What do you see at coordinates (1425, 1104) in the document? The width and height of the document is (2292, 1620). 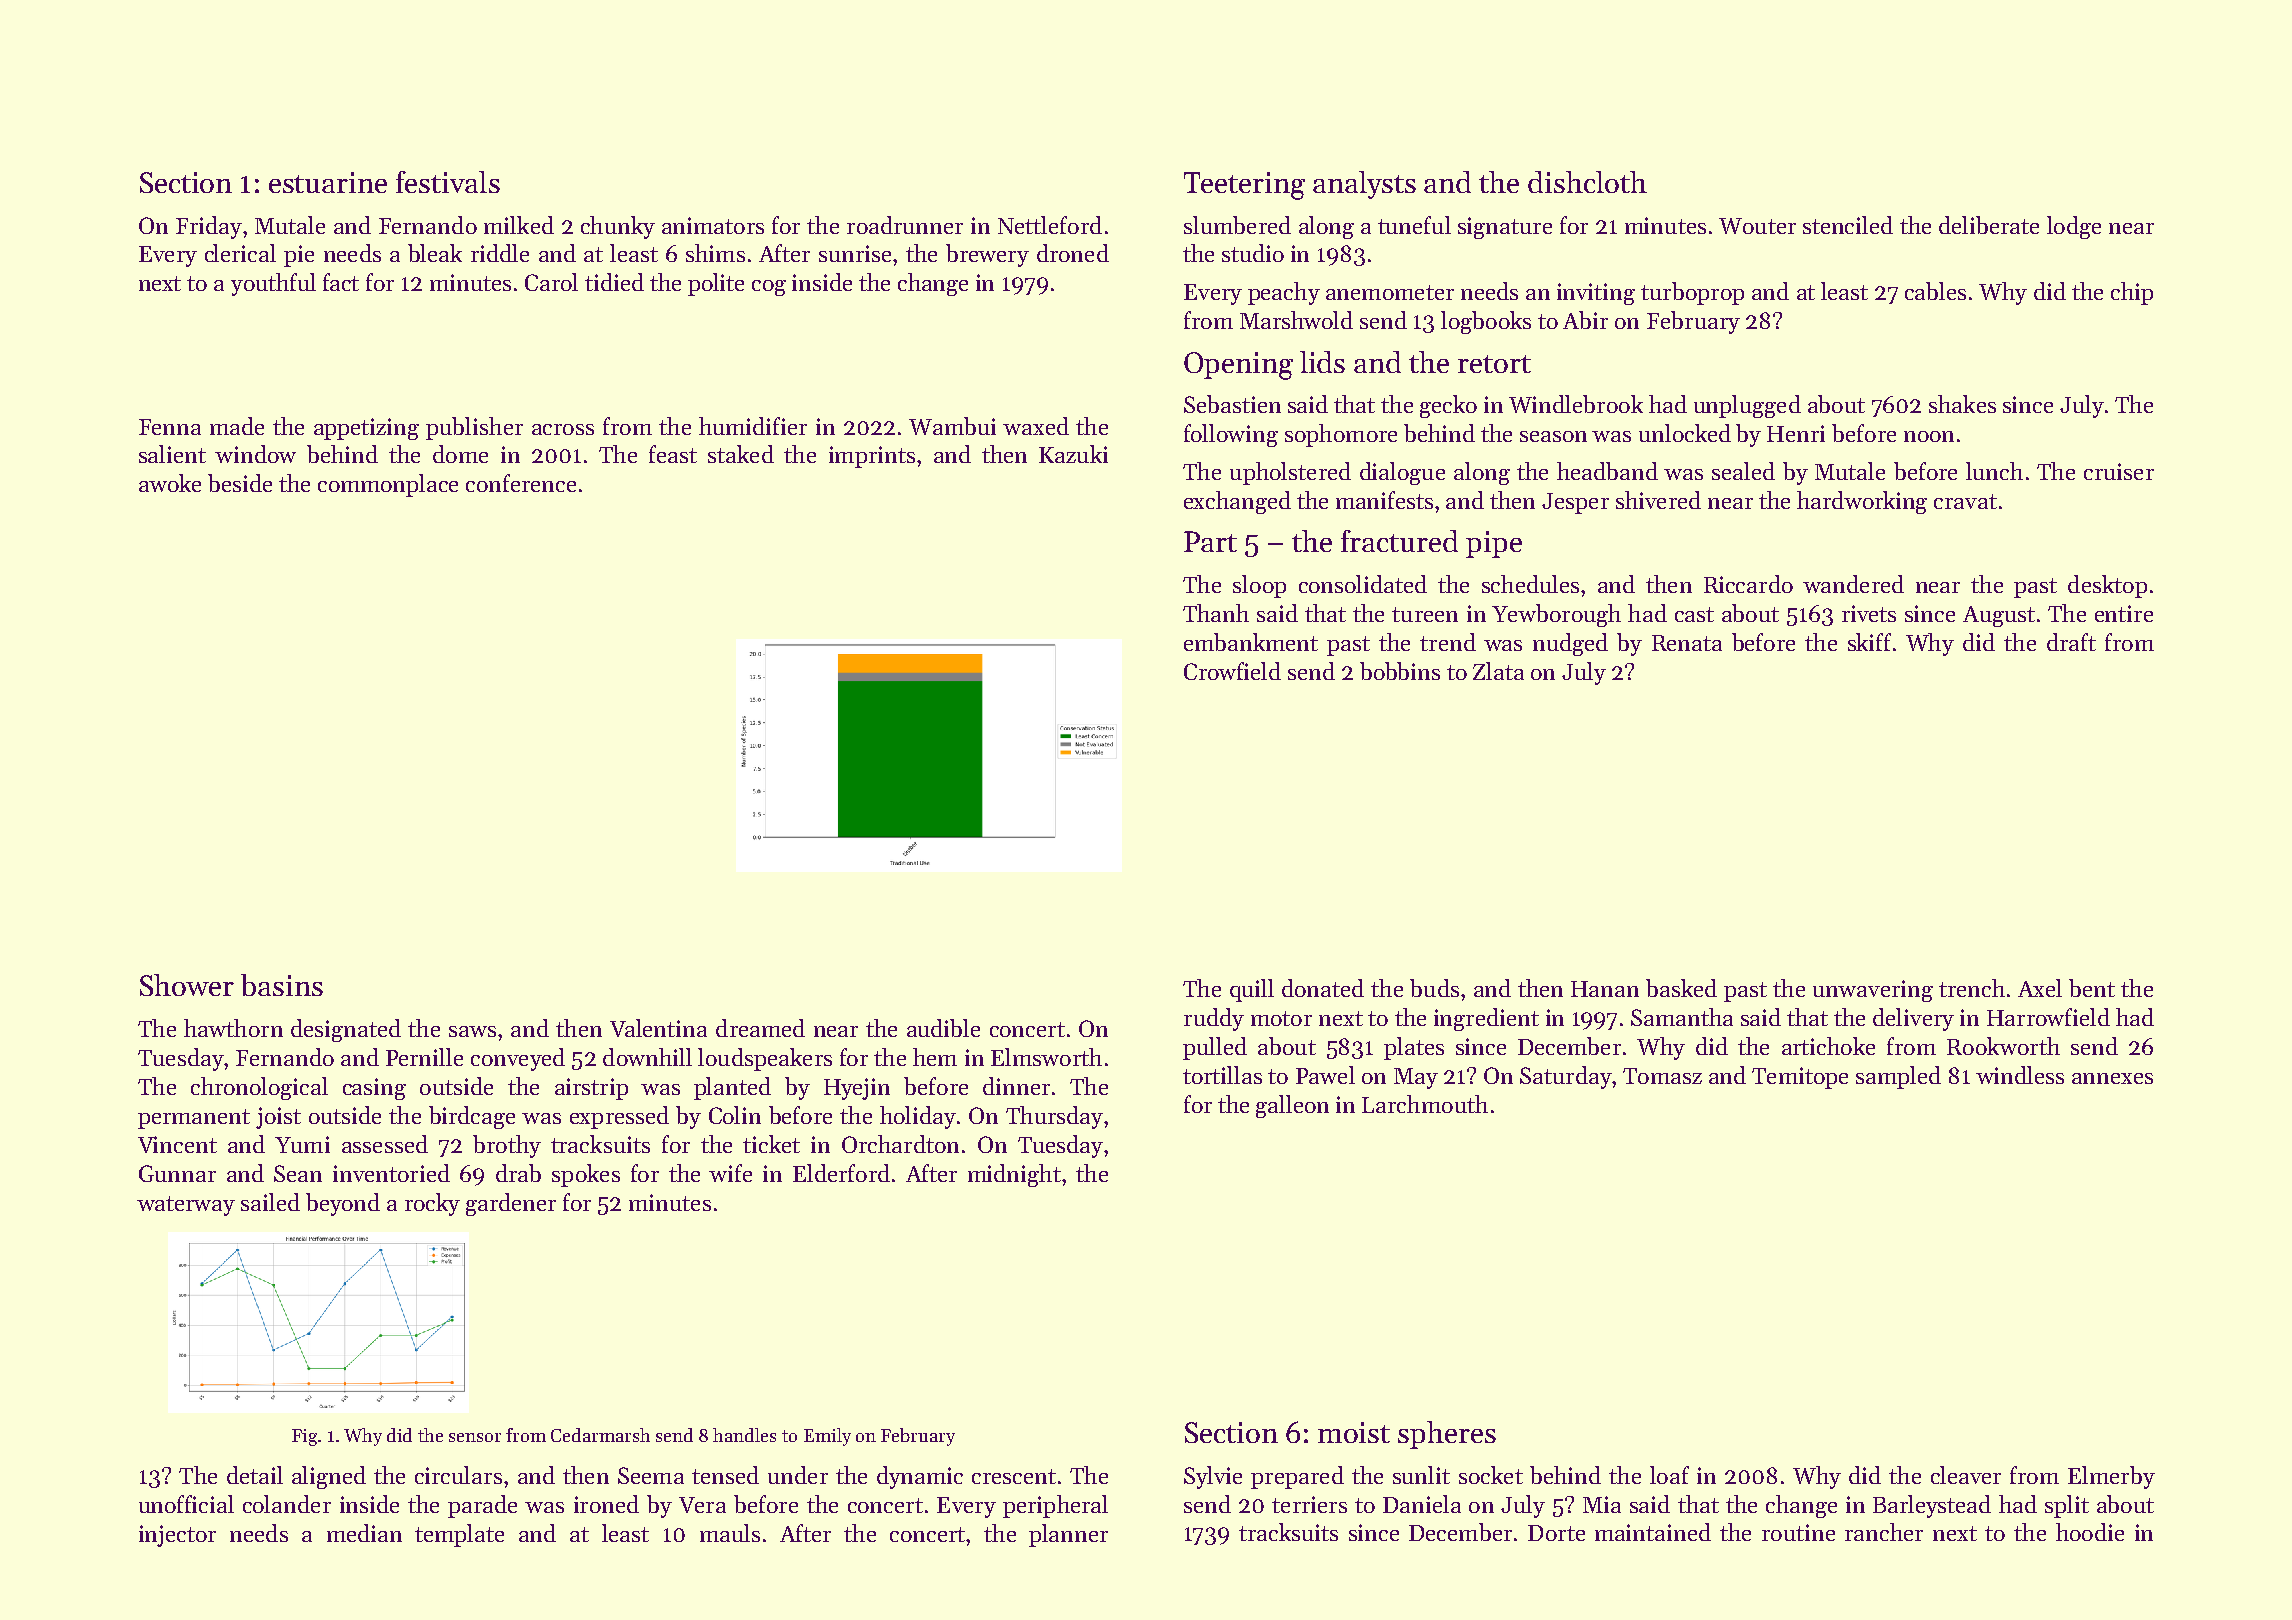 I see `Larchmouth` at bounding box center [1425, 1104].
